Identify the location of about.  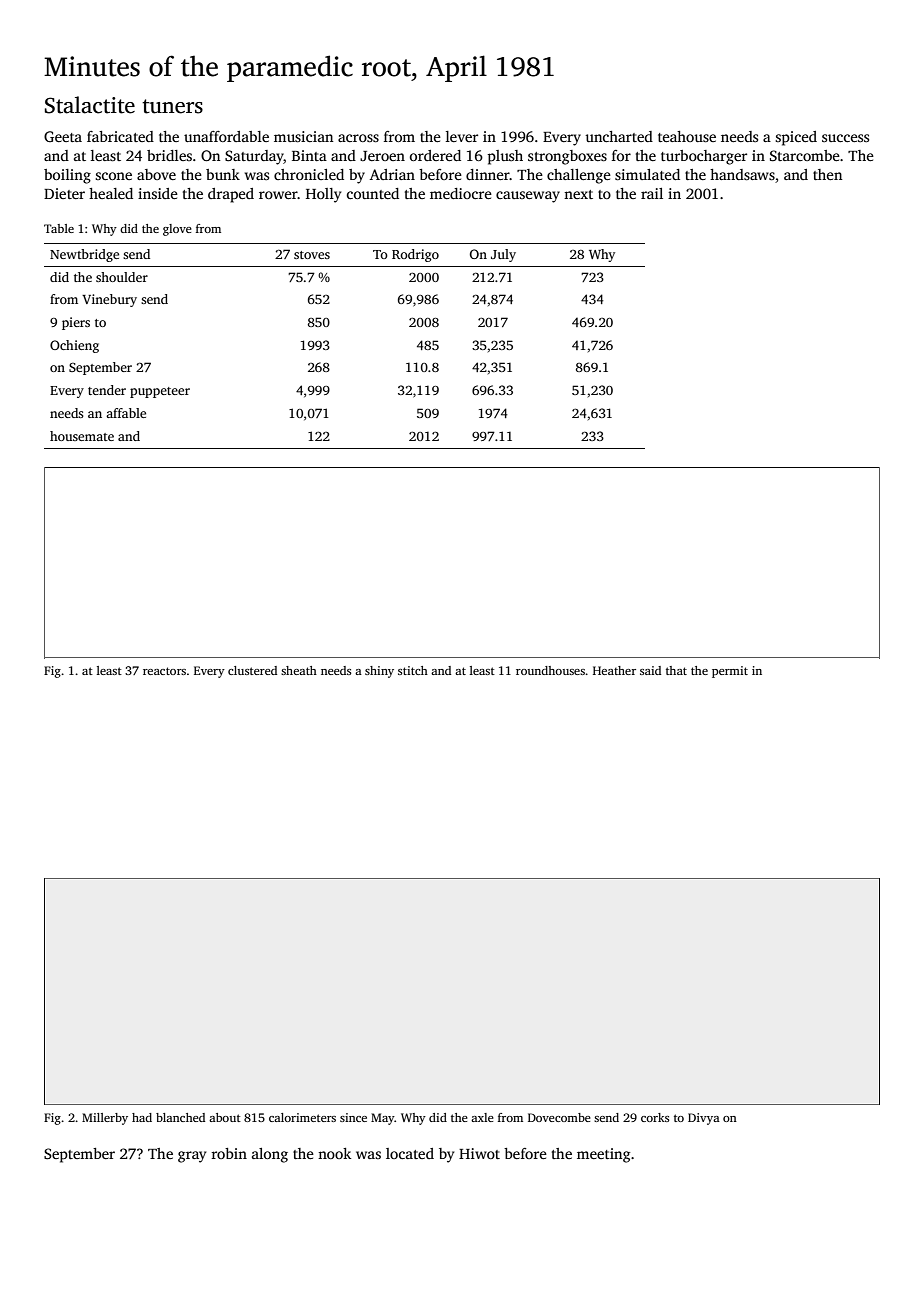
(225, 1117).
